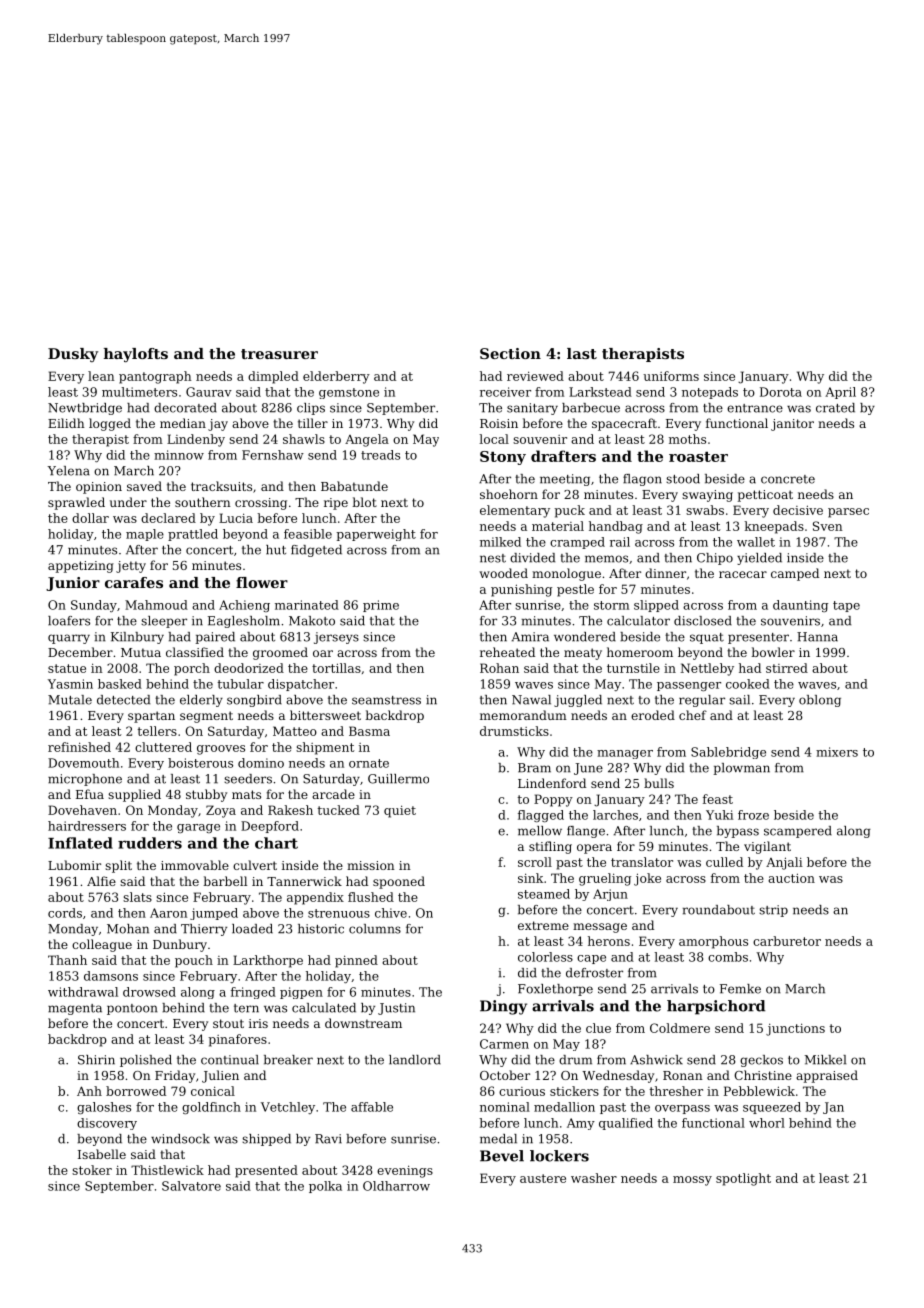  What do you see at coordinates (665, 573) in the screenshot?
I see `dinner` at bounding box center [665, 573].
